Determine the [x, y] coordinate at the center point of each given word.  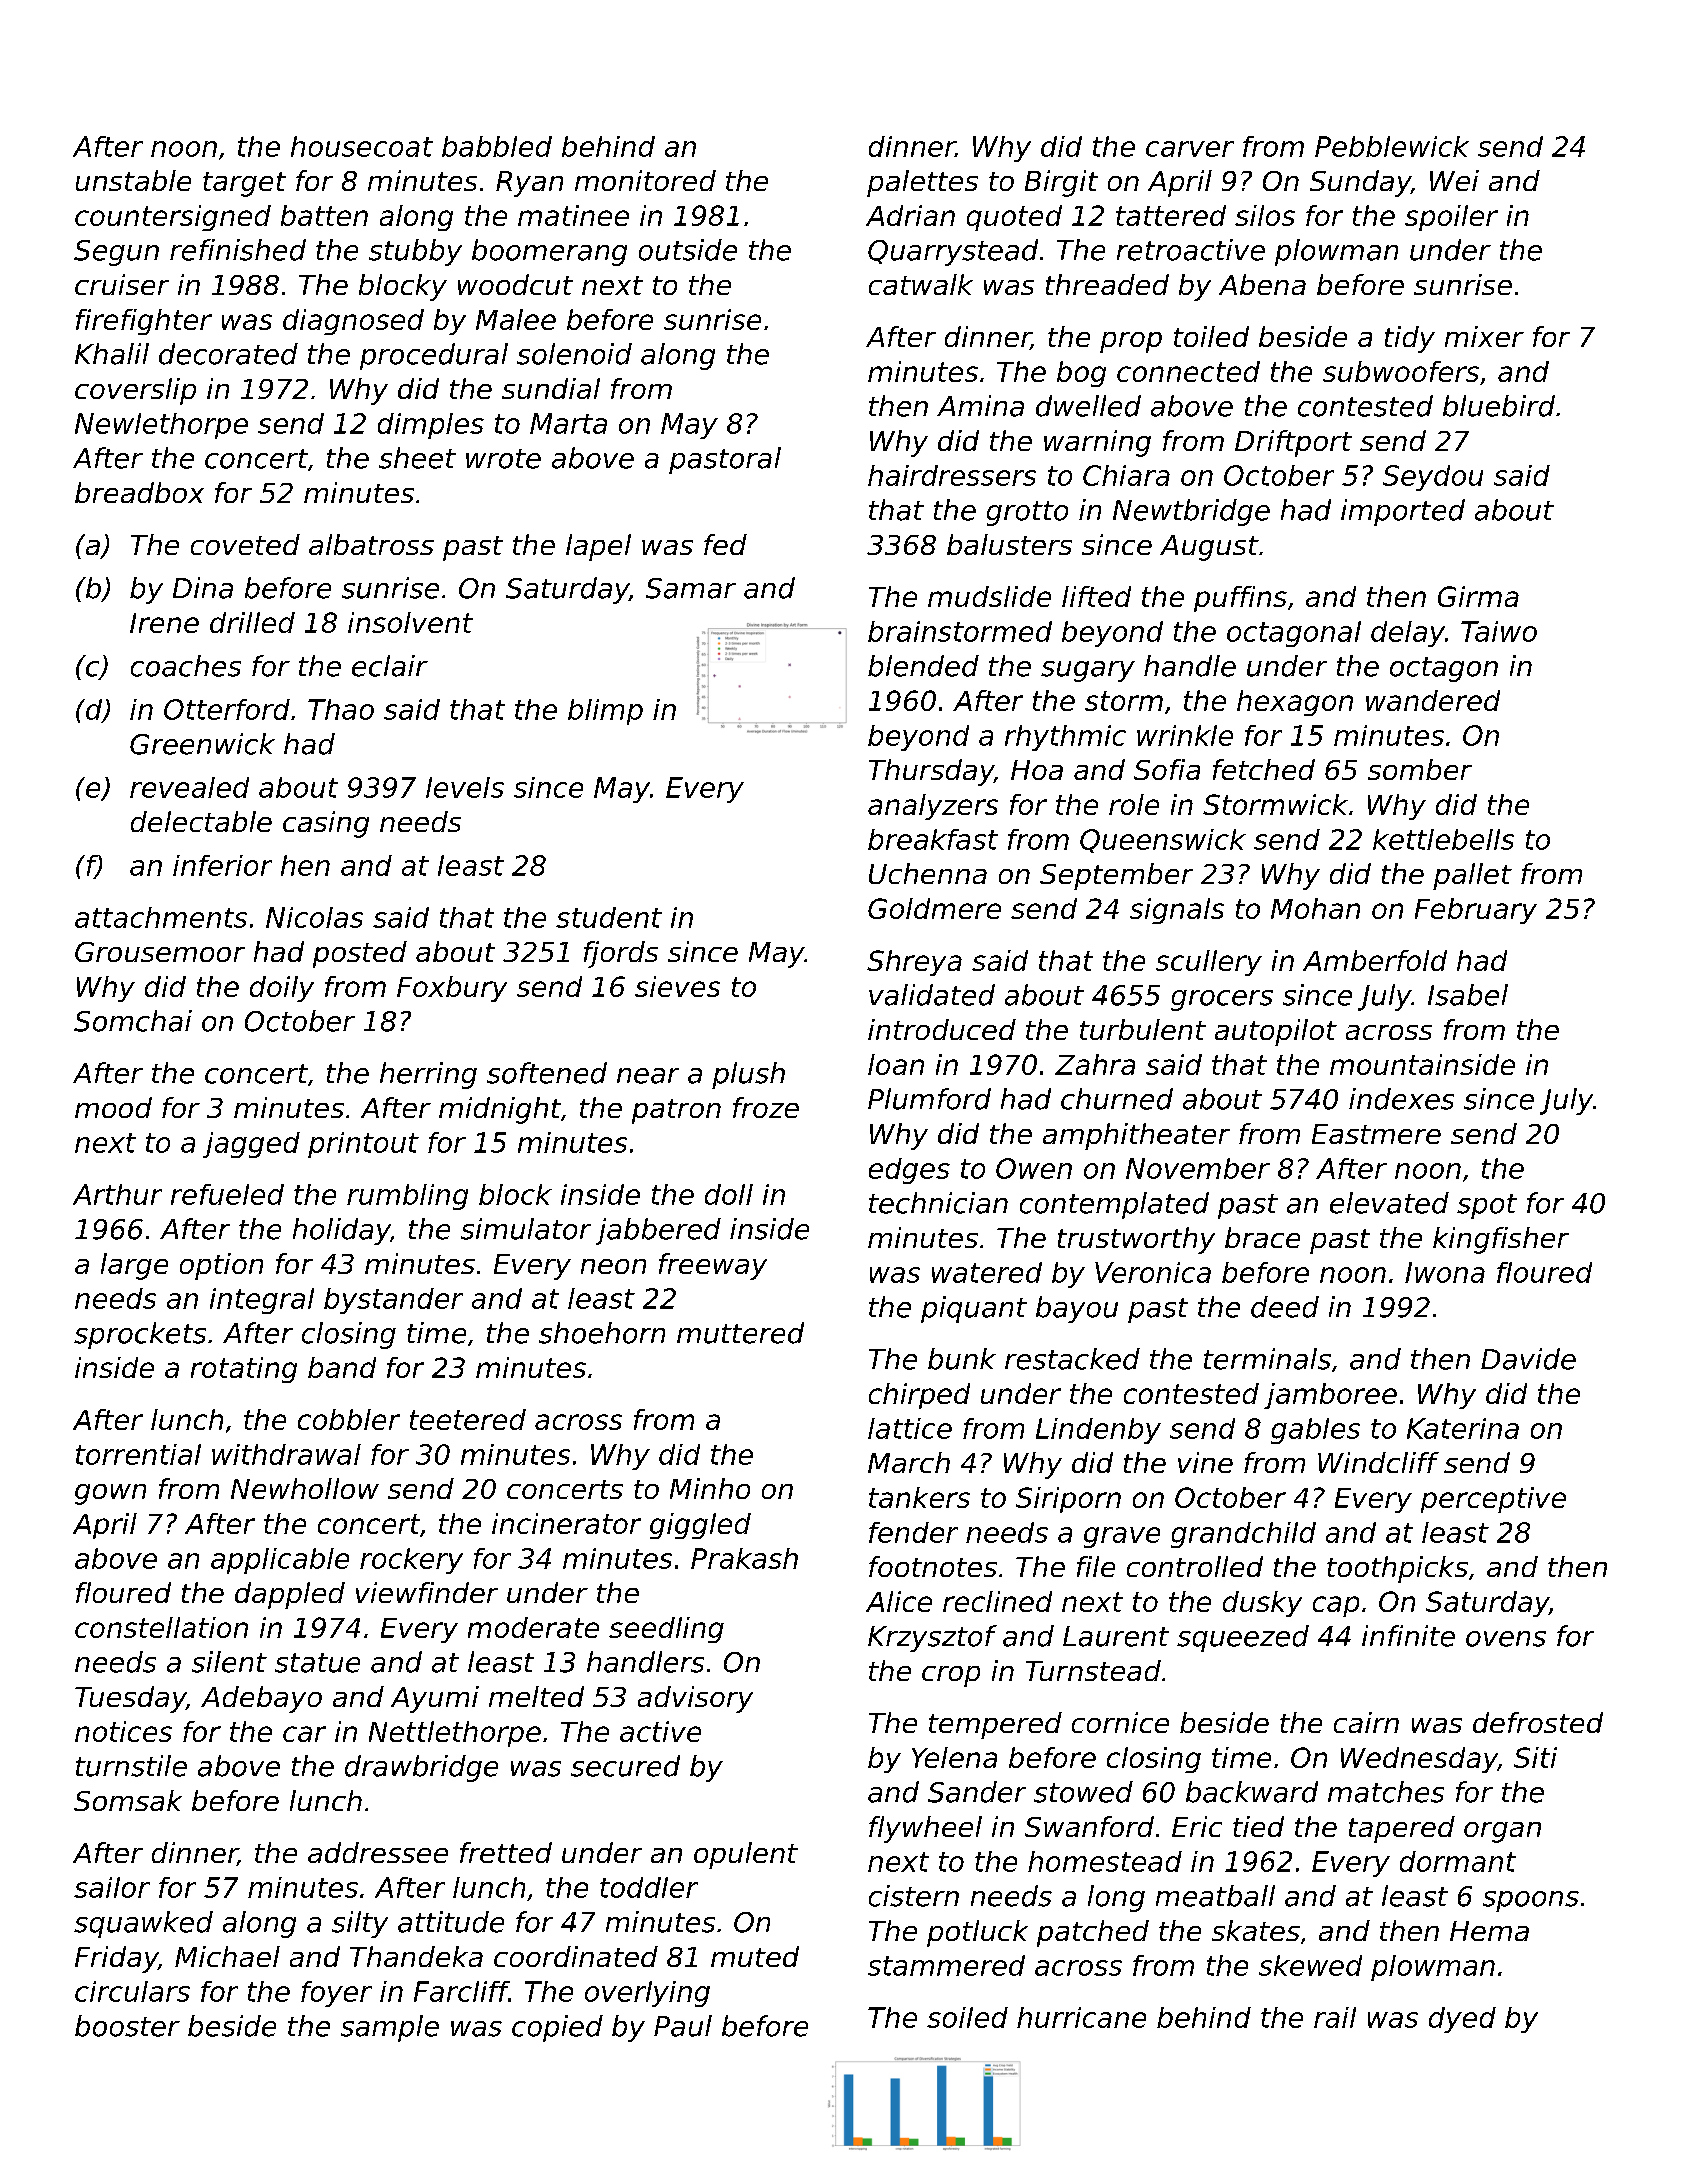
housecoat [362, 146]
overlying [647, 1994]
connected [1188, 371]
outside [688, 250]
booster [127, 2026]
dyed [1462, 2020]
